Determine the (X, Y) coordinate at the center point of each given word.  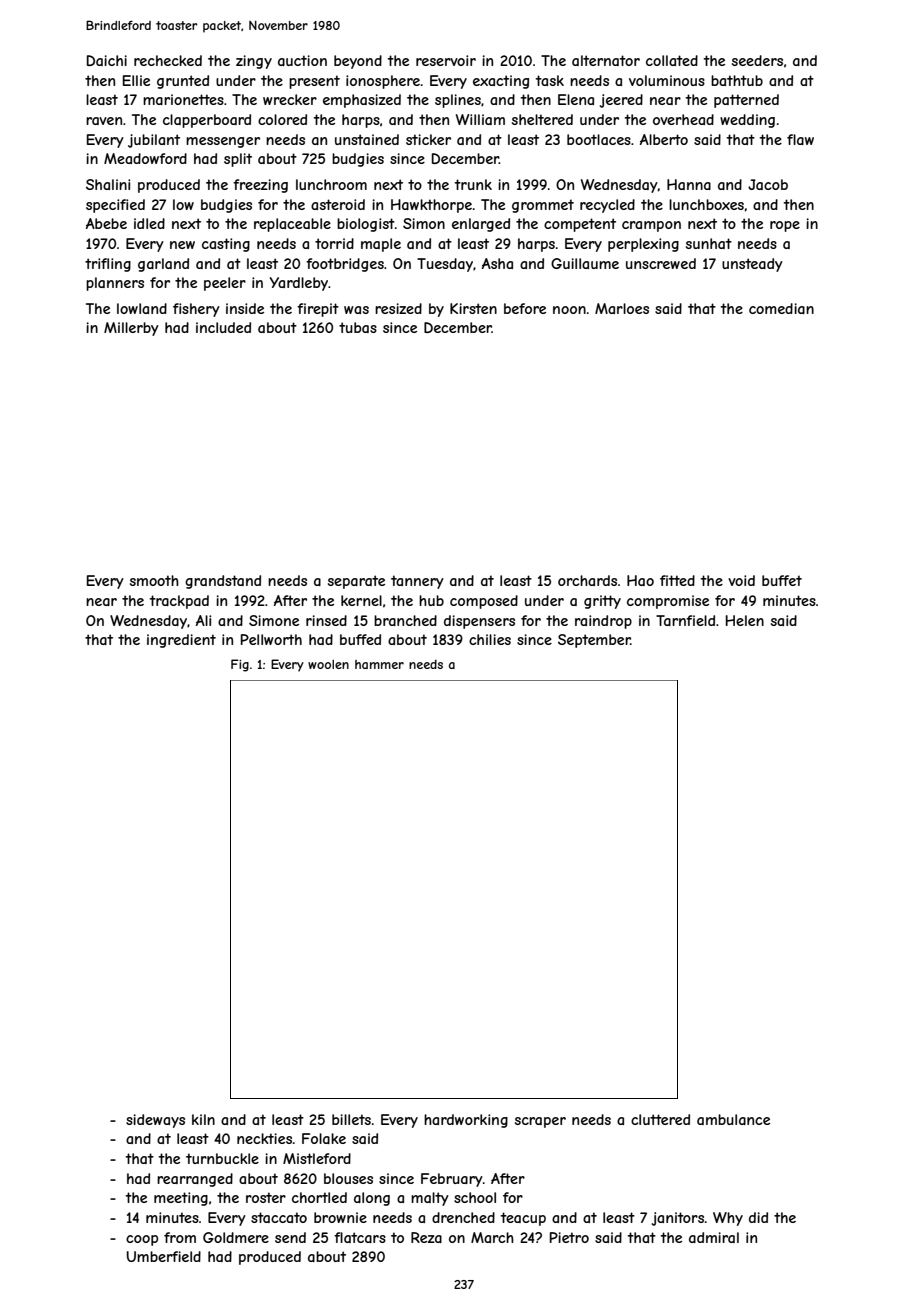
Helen (745, 620)
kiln (203, 1119)
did (758, 1217)
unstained (367, 139)
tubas (358, 327)
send (290, 1237)
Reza (426, 1237)
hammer (379, 664)
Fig (240, 665)
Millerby (131, 329)
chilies (490, 639)
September (594, 641)
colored (282, 119)
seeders (757, 60)
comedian (781, 308)
